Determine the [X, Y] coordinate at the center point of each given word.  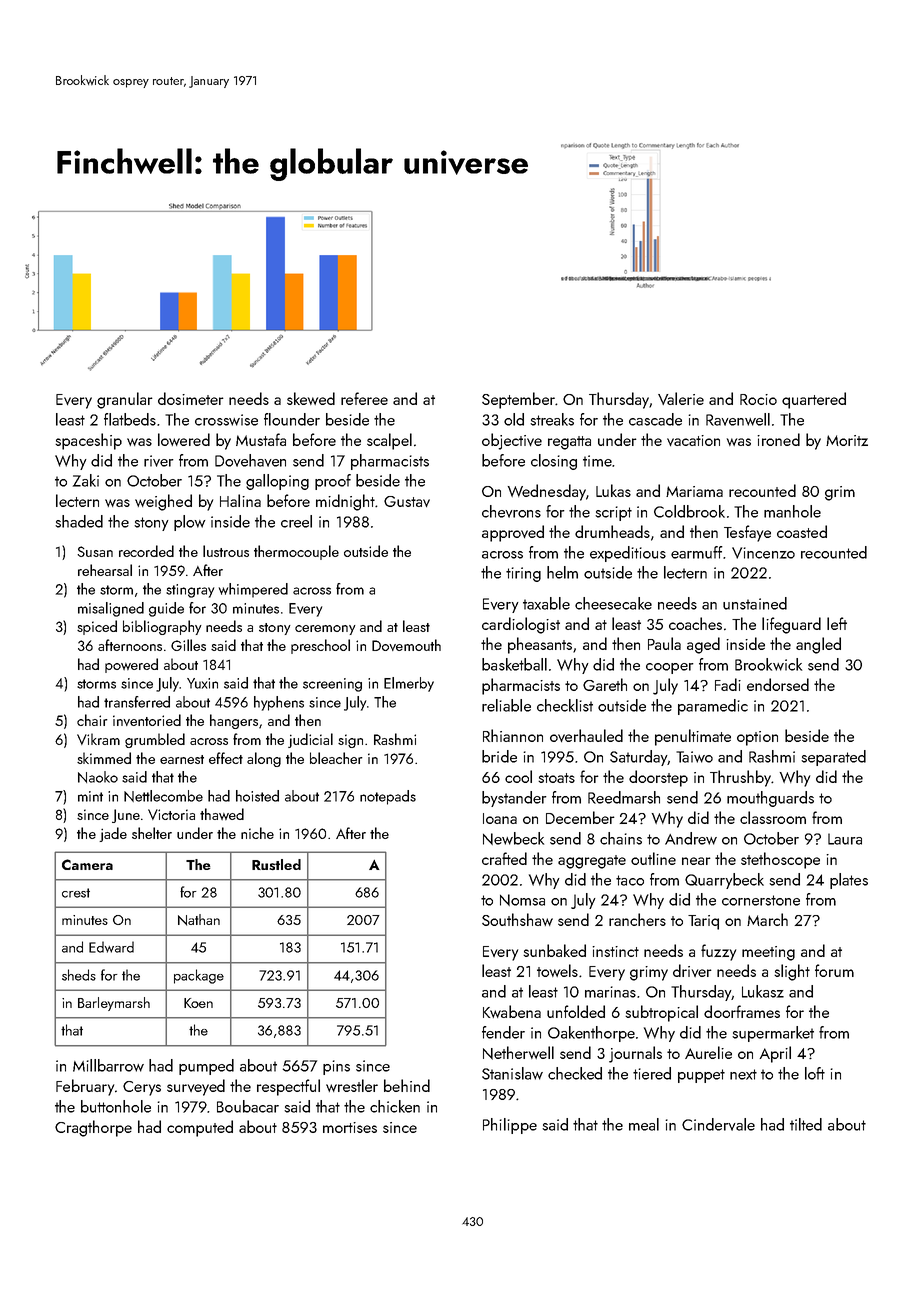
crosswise [226, 420]
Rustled [276, 864]
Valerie [681, 398]
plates [849, 881]
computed [200, 1128]
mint [90, 796]
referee [364, 398]
